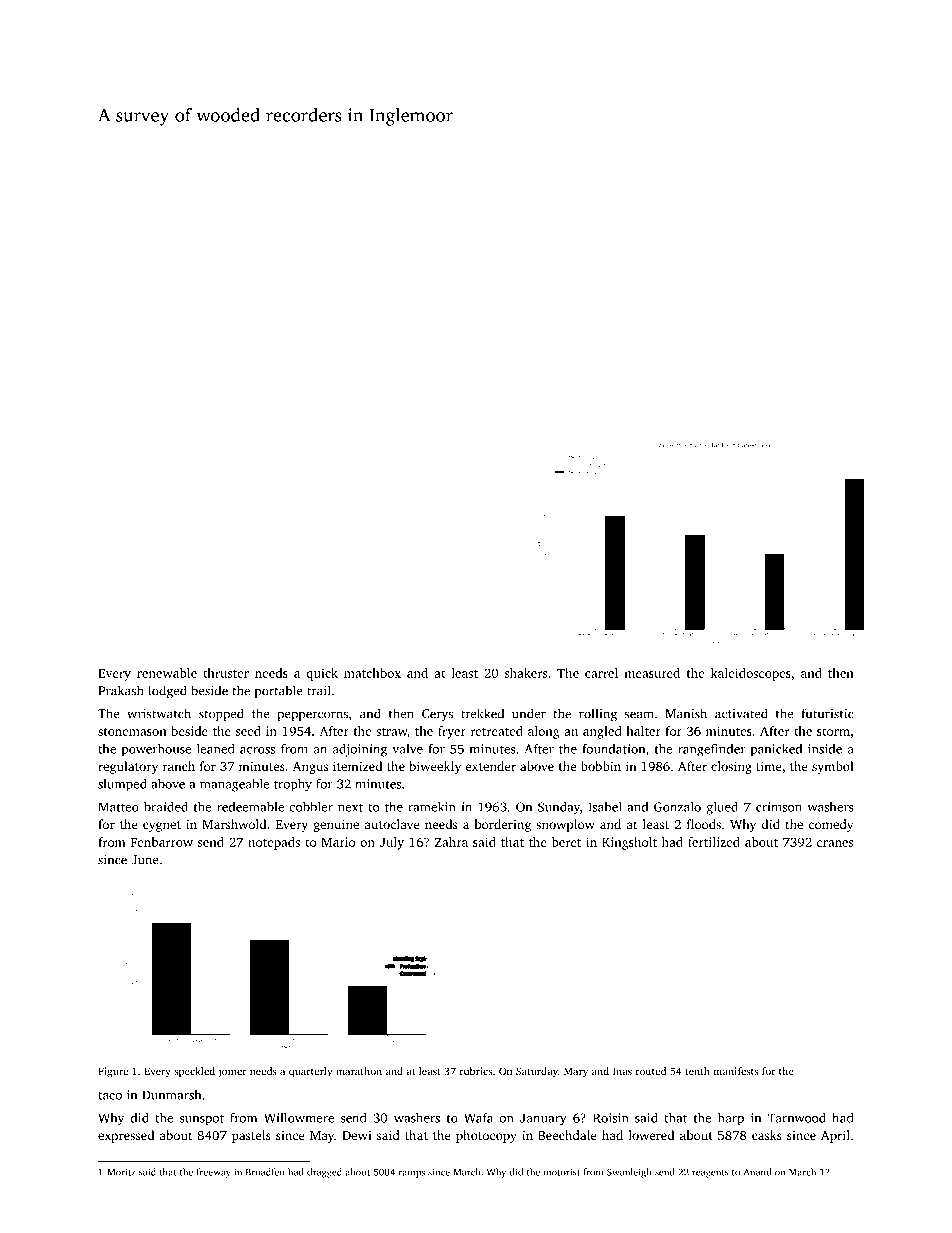 The image size is (952, 1233). I want to click on Willowmere, so click(299, 1118).
